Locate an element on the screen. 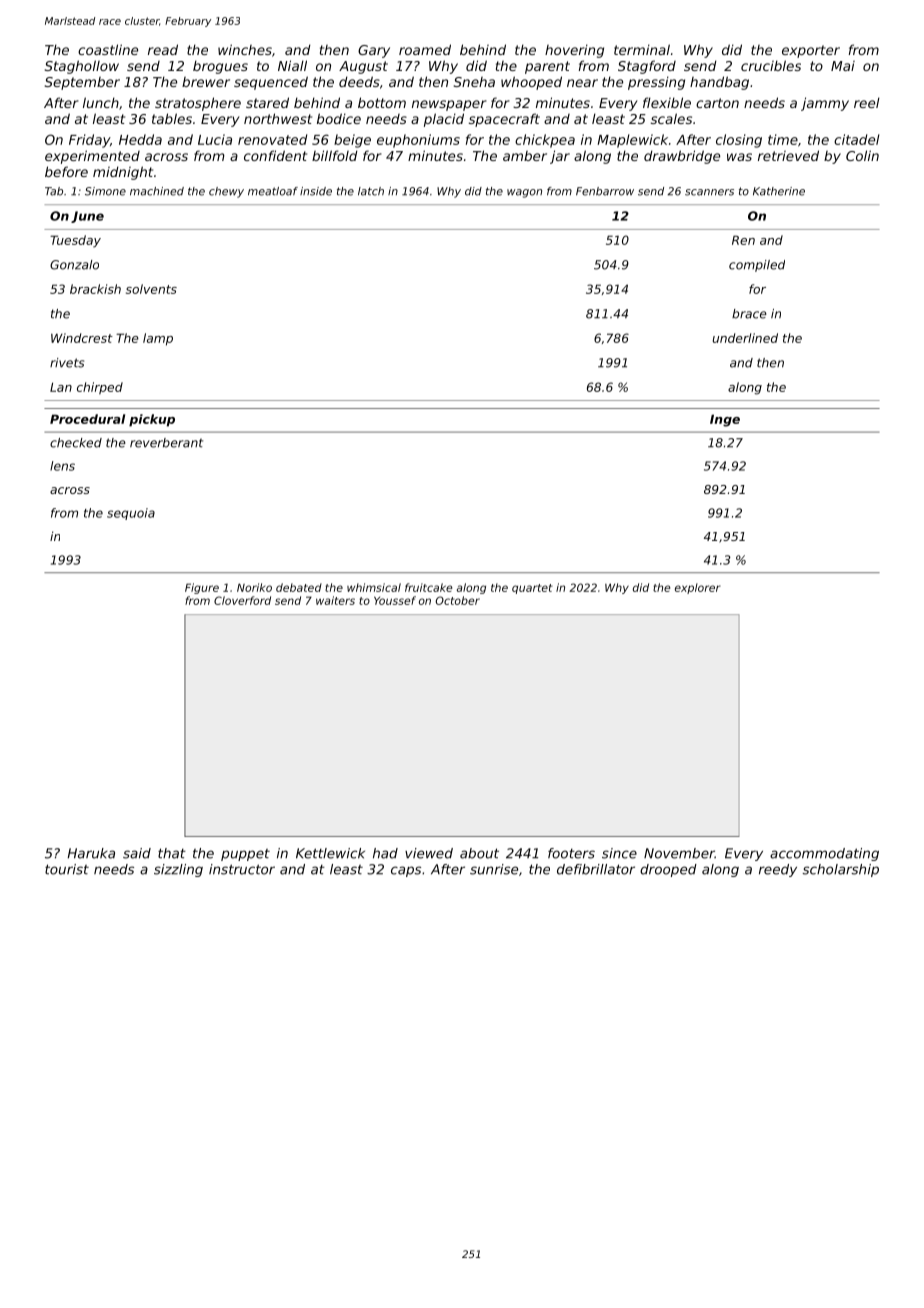 The height and width of the screenshot is (1308, 924). roamed is located at coordinates (425, 49).
